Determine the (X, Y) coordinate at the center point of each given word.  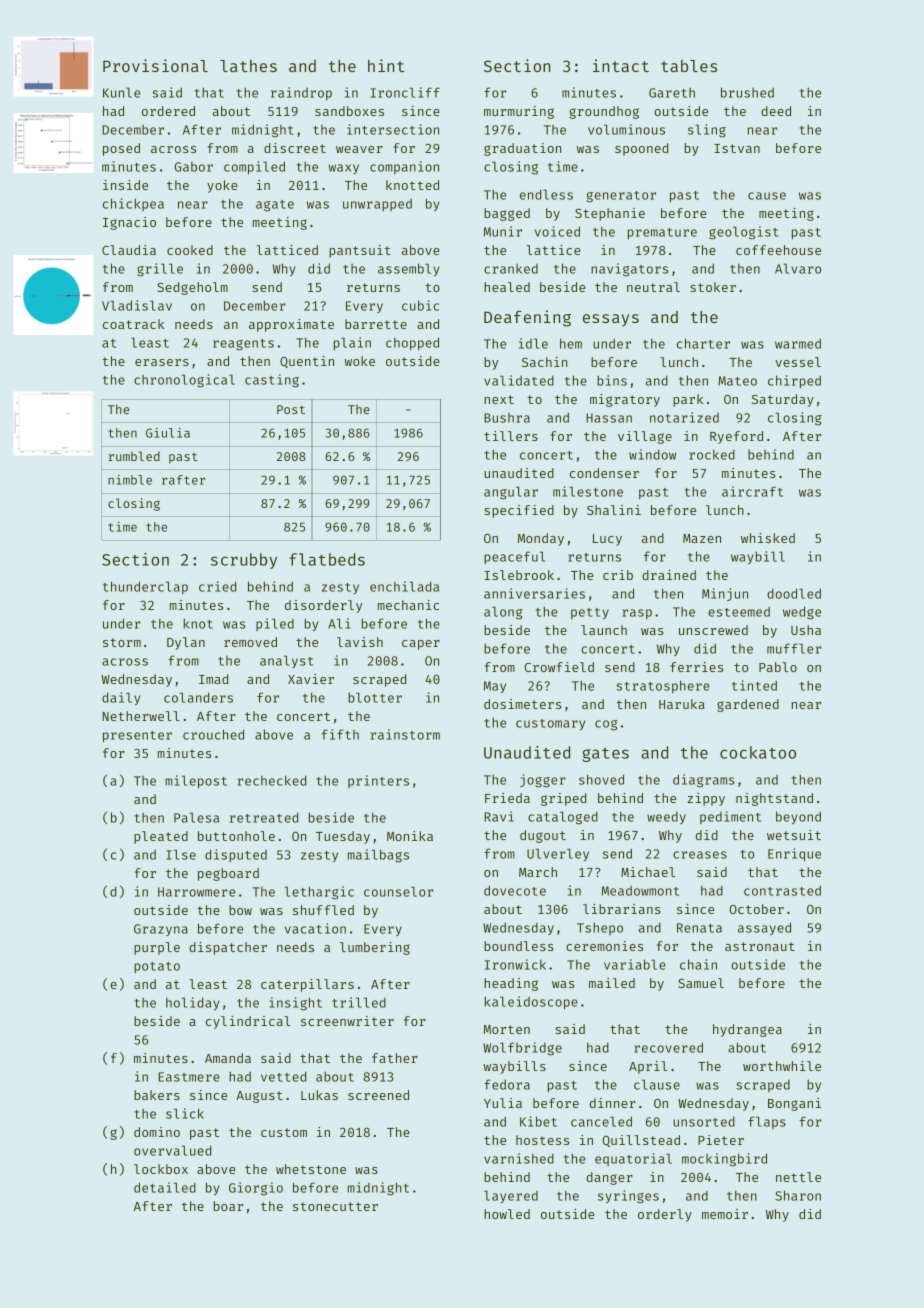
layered (511, 1196)
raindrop (301, 93)
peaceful (514, 557)
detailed (165, 1187)
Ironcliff (405, 92)
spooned (641, 149)
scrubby (244, 561)
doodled (794, 593)
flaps (767, 1122)
